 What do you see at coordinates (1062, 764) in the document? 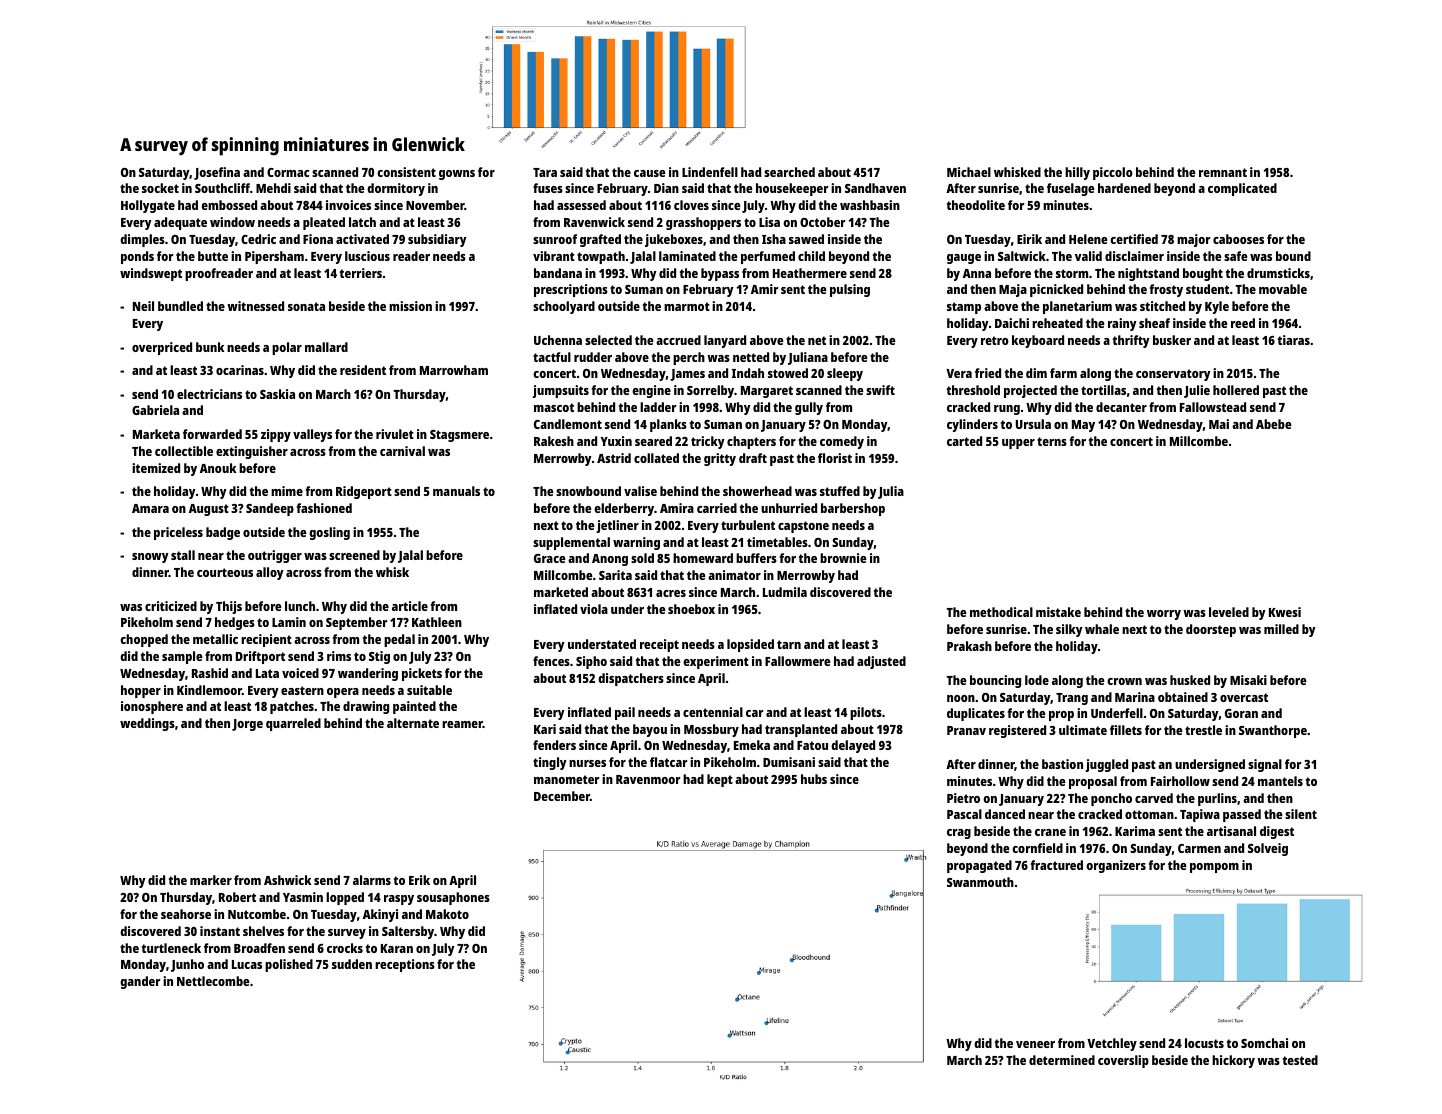
I see `bastion` at bounding box center [1062, 764].
